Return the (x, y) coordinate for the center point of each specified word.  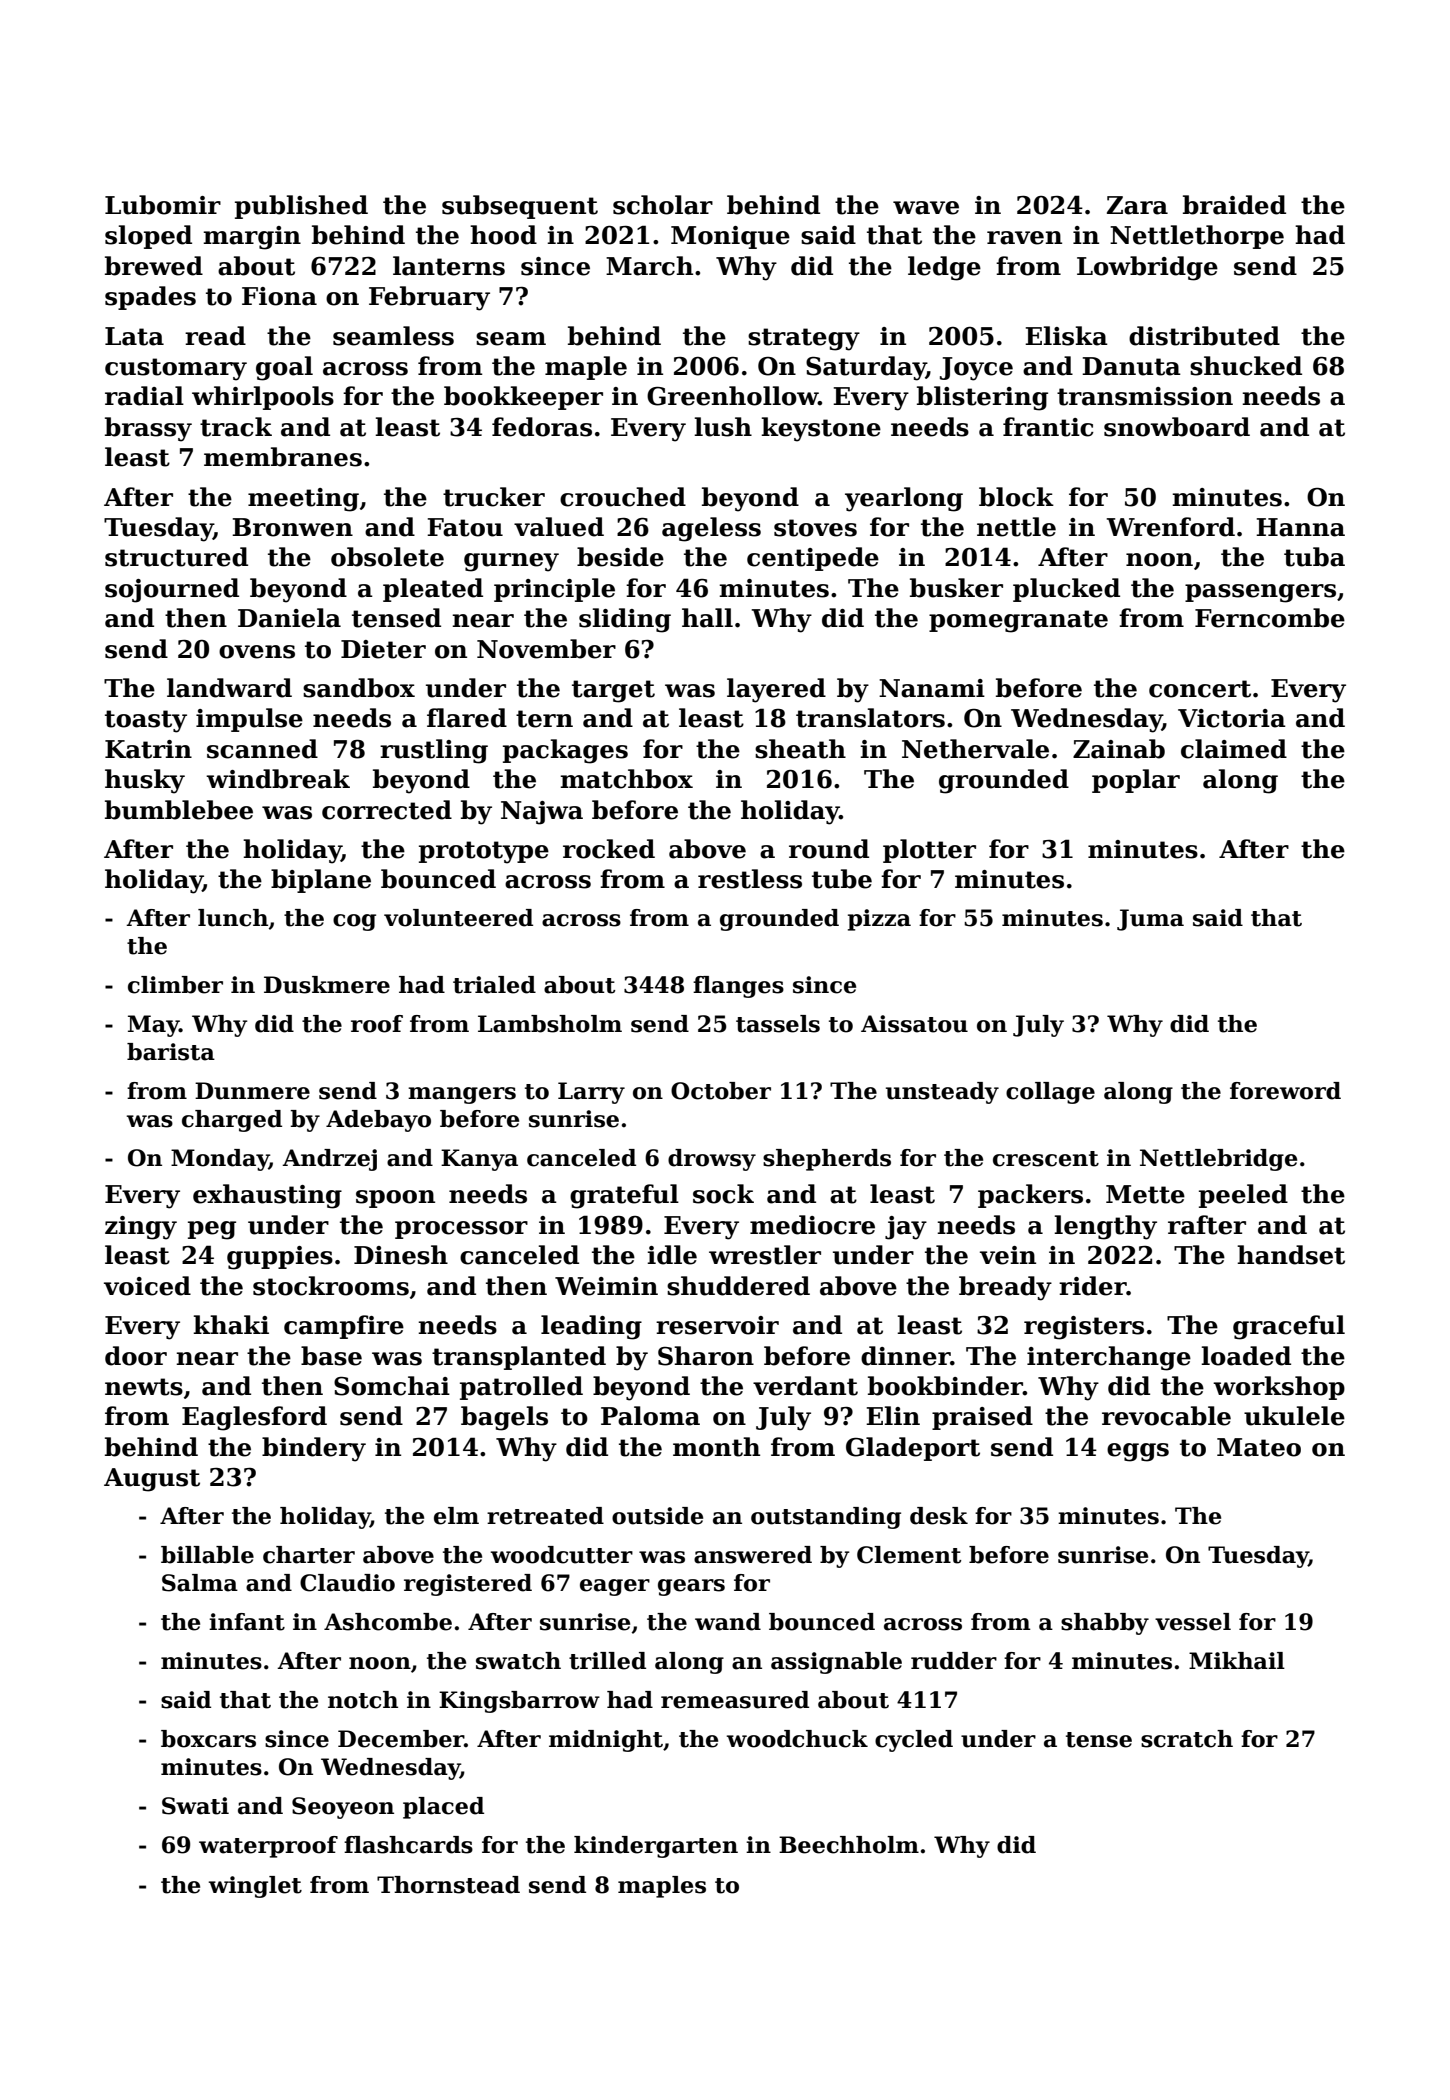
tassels (778, 1024)
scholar (663, 205)
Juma (1150, 920)
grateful (624, 1196)
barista (171, 1052)
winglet (255, 1887)
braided (1234, 205)
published (301, 207)
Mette (1145, 1194)
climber (175, 985)
